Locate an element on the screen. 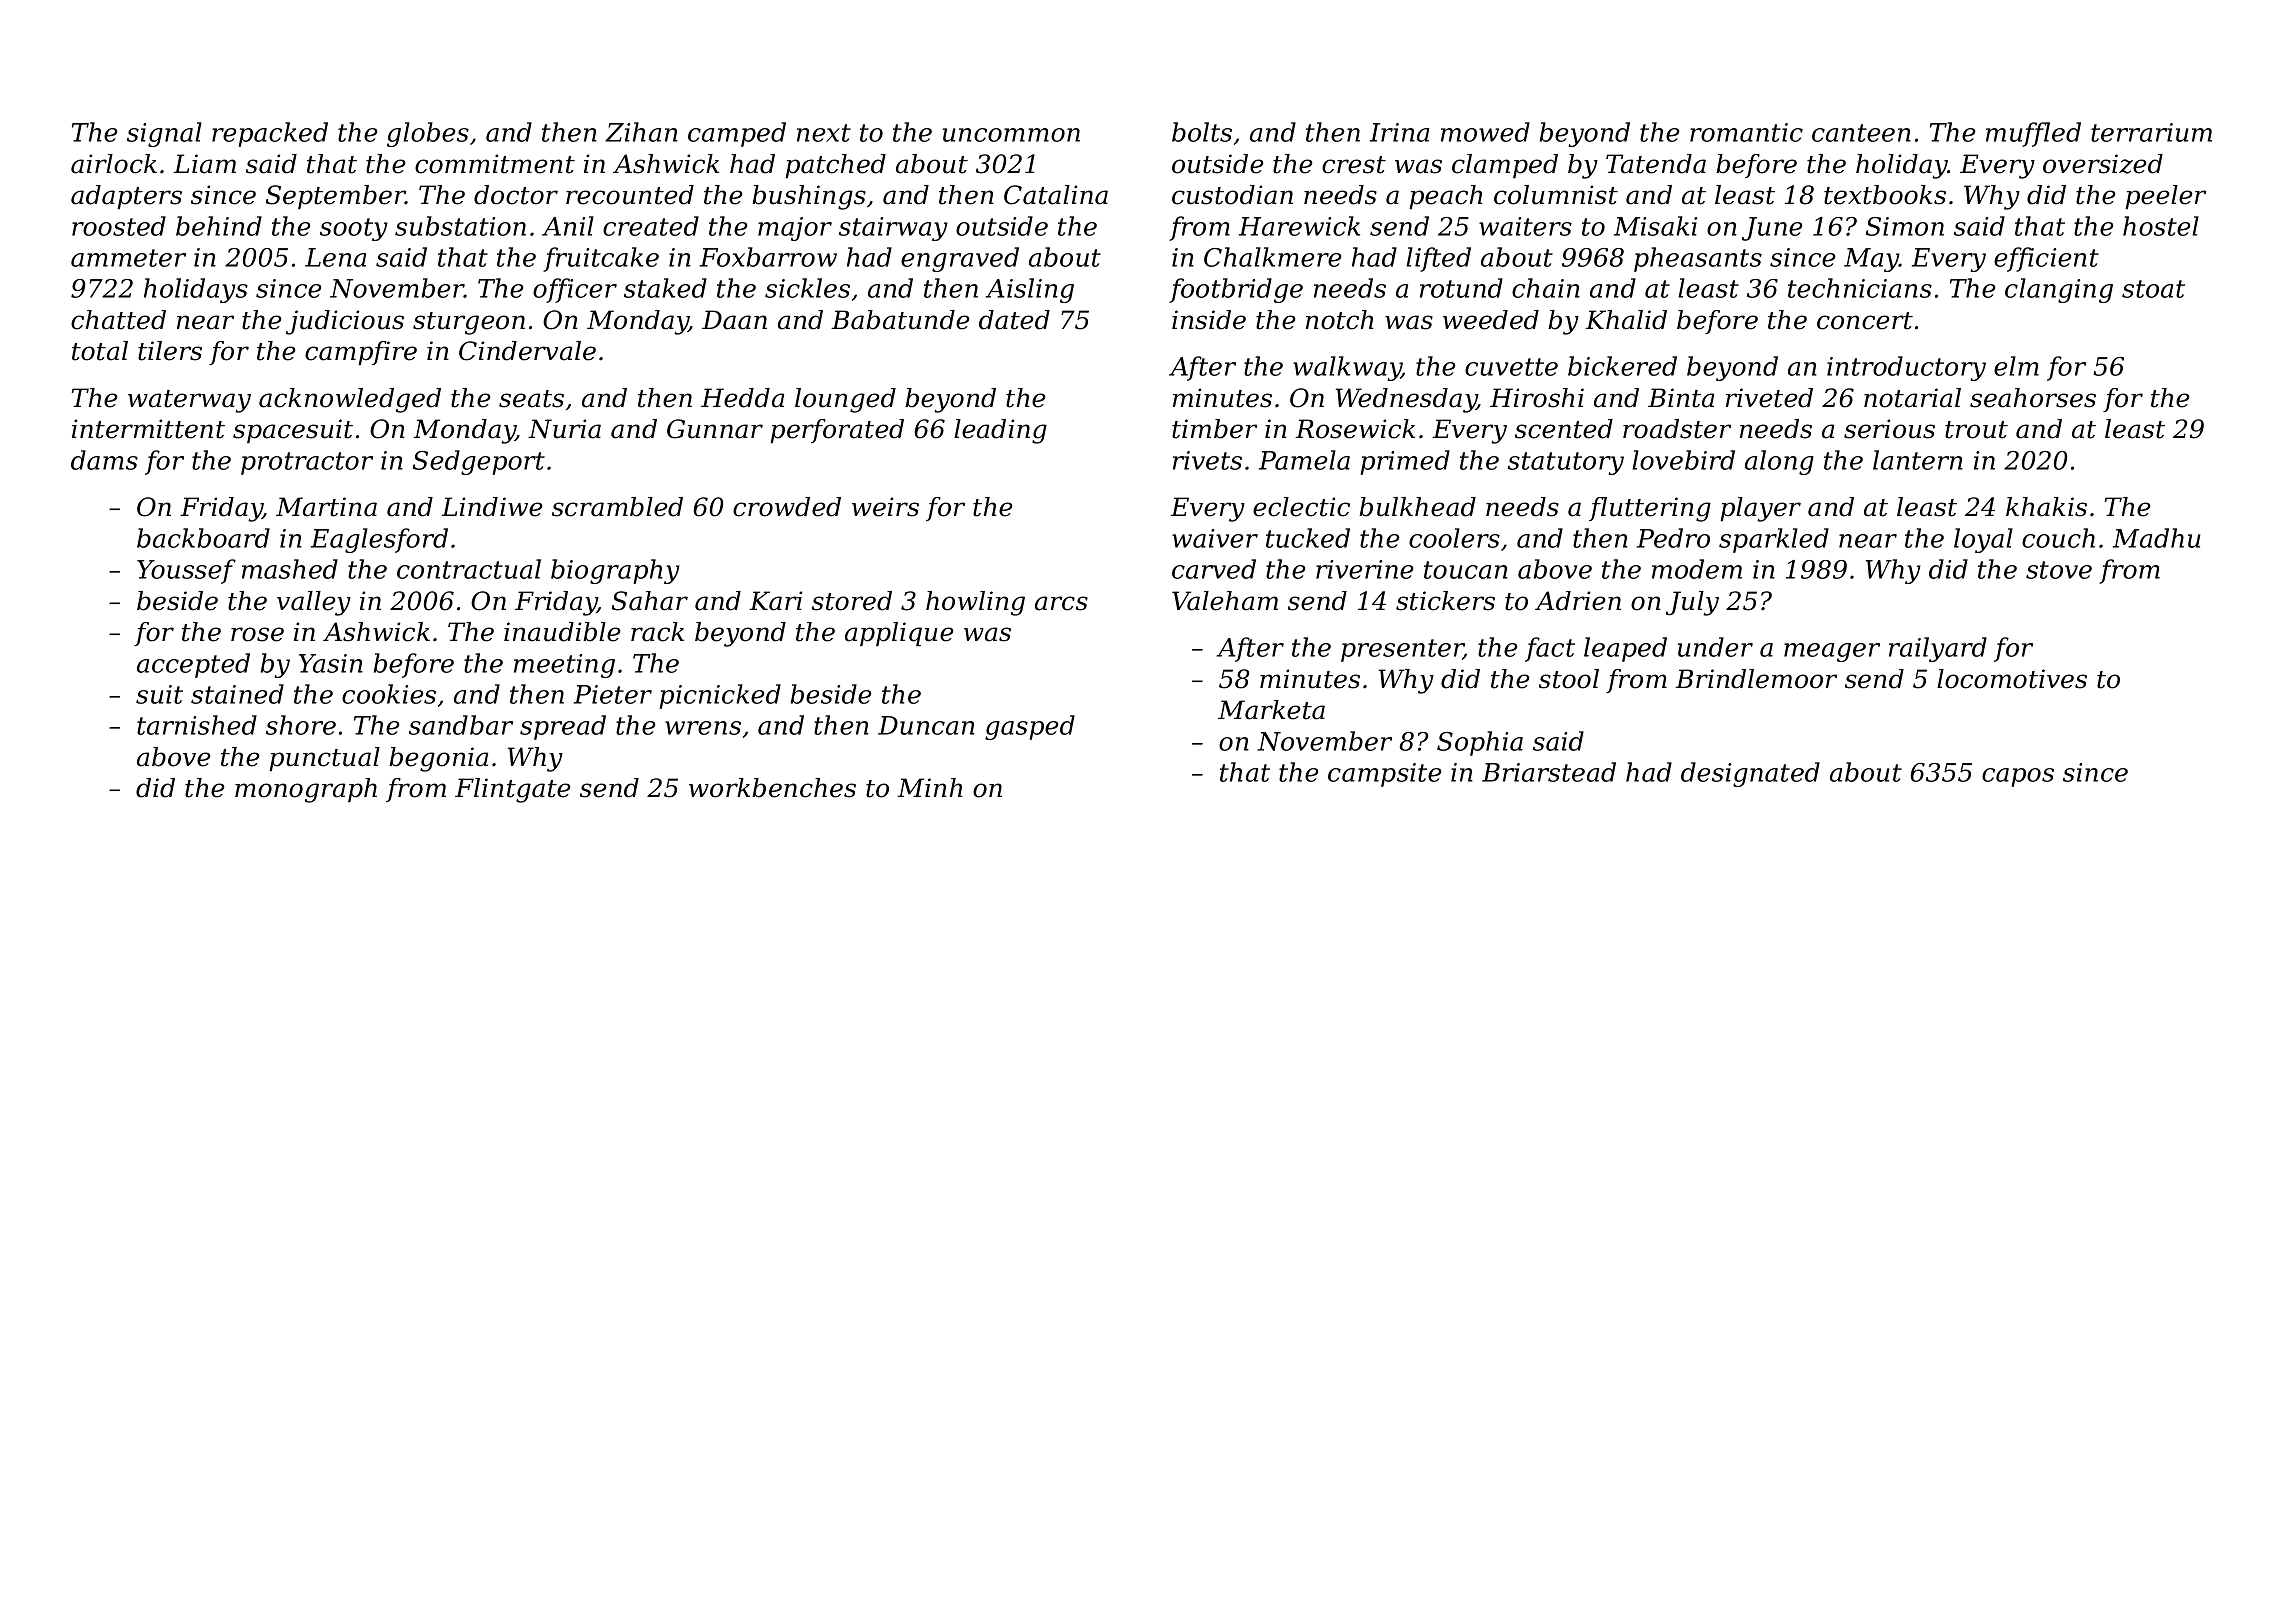 The width and height of the screenshot is (2292, 1620). eclectic is located at coordinates (1301, 507).
